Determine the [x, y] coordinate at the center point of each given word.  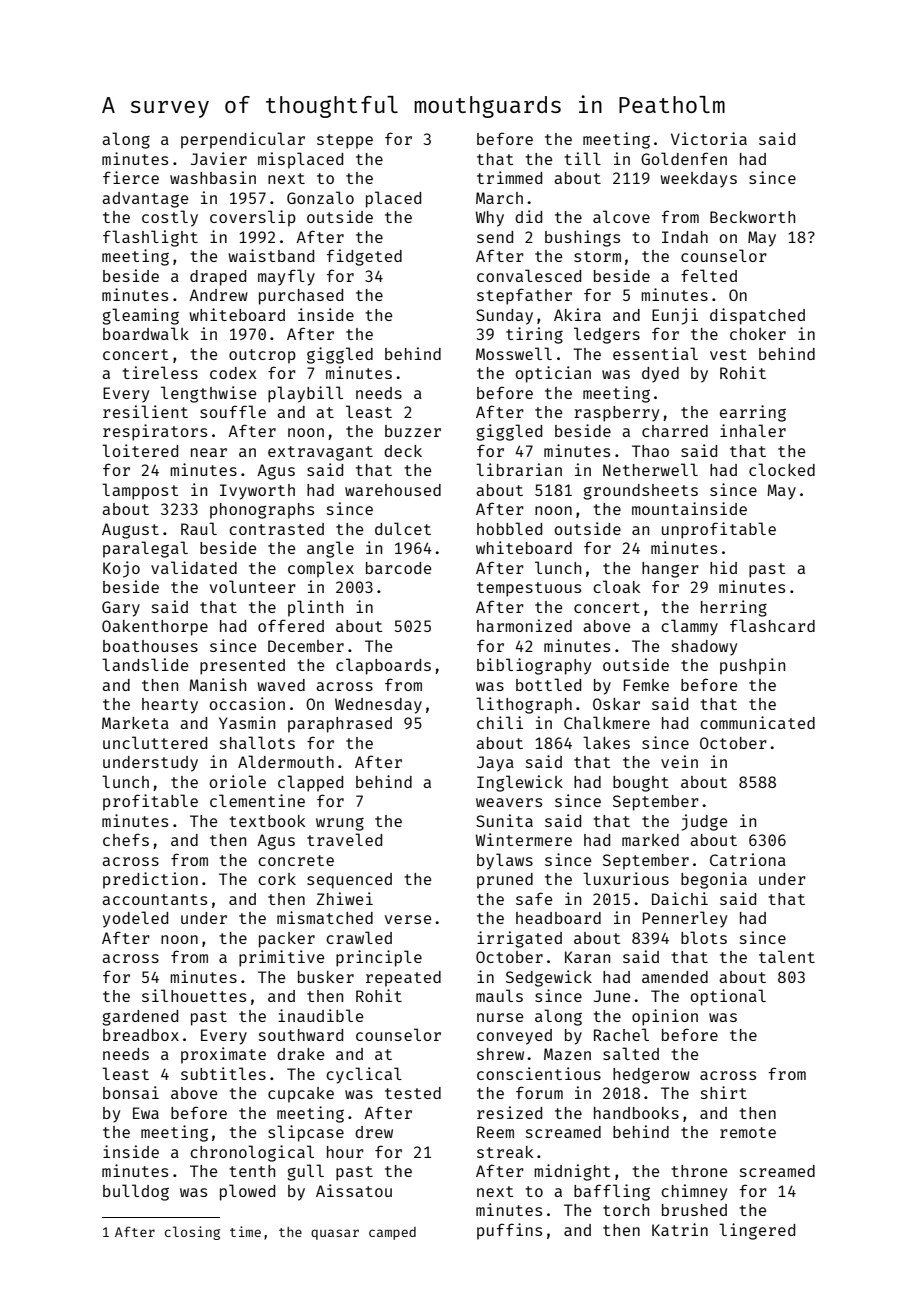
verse [408, 919]
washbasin [213, 177]
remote [748, 1132]
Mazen [567, 1054]
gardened [140, 1018]
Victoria [709, 138]
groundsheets [640, 492]
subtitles [223, 1073]
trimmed [509, 177]
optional [728, 997]
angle [330, 549]
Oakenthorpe [155, 628]
